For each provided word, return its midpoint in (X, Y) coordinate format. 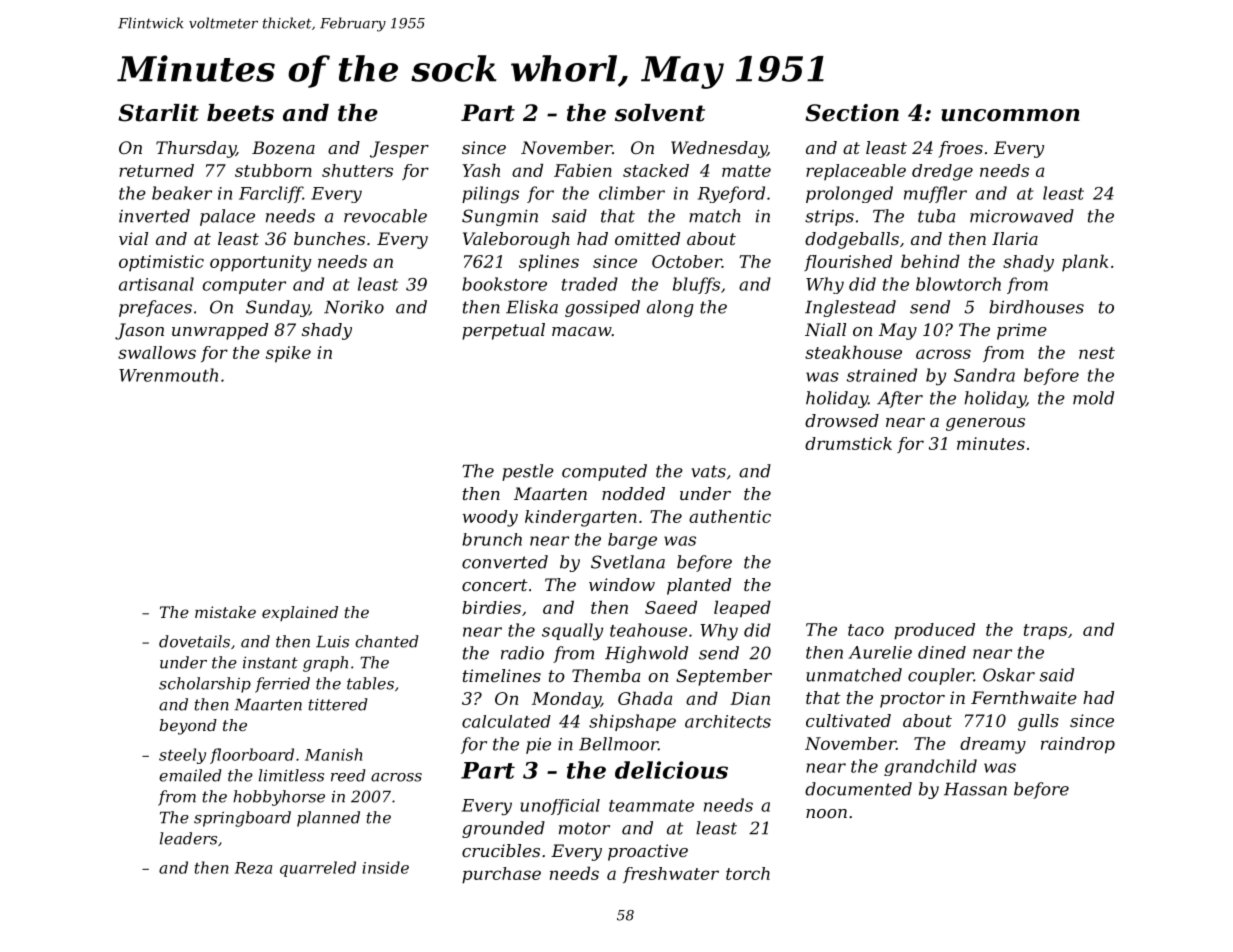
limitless (291, 775)
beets (240, 113)
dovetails (194, 641)
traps (1045, 632)
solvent (660, 113)
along (670, 308)
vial (133, 238)
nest (1097, 353)
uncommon (1010, 115)
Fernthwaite (1024, 697)
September (724, 677)
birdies (491, 607)
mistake (225, 612)
